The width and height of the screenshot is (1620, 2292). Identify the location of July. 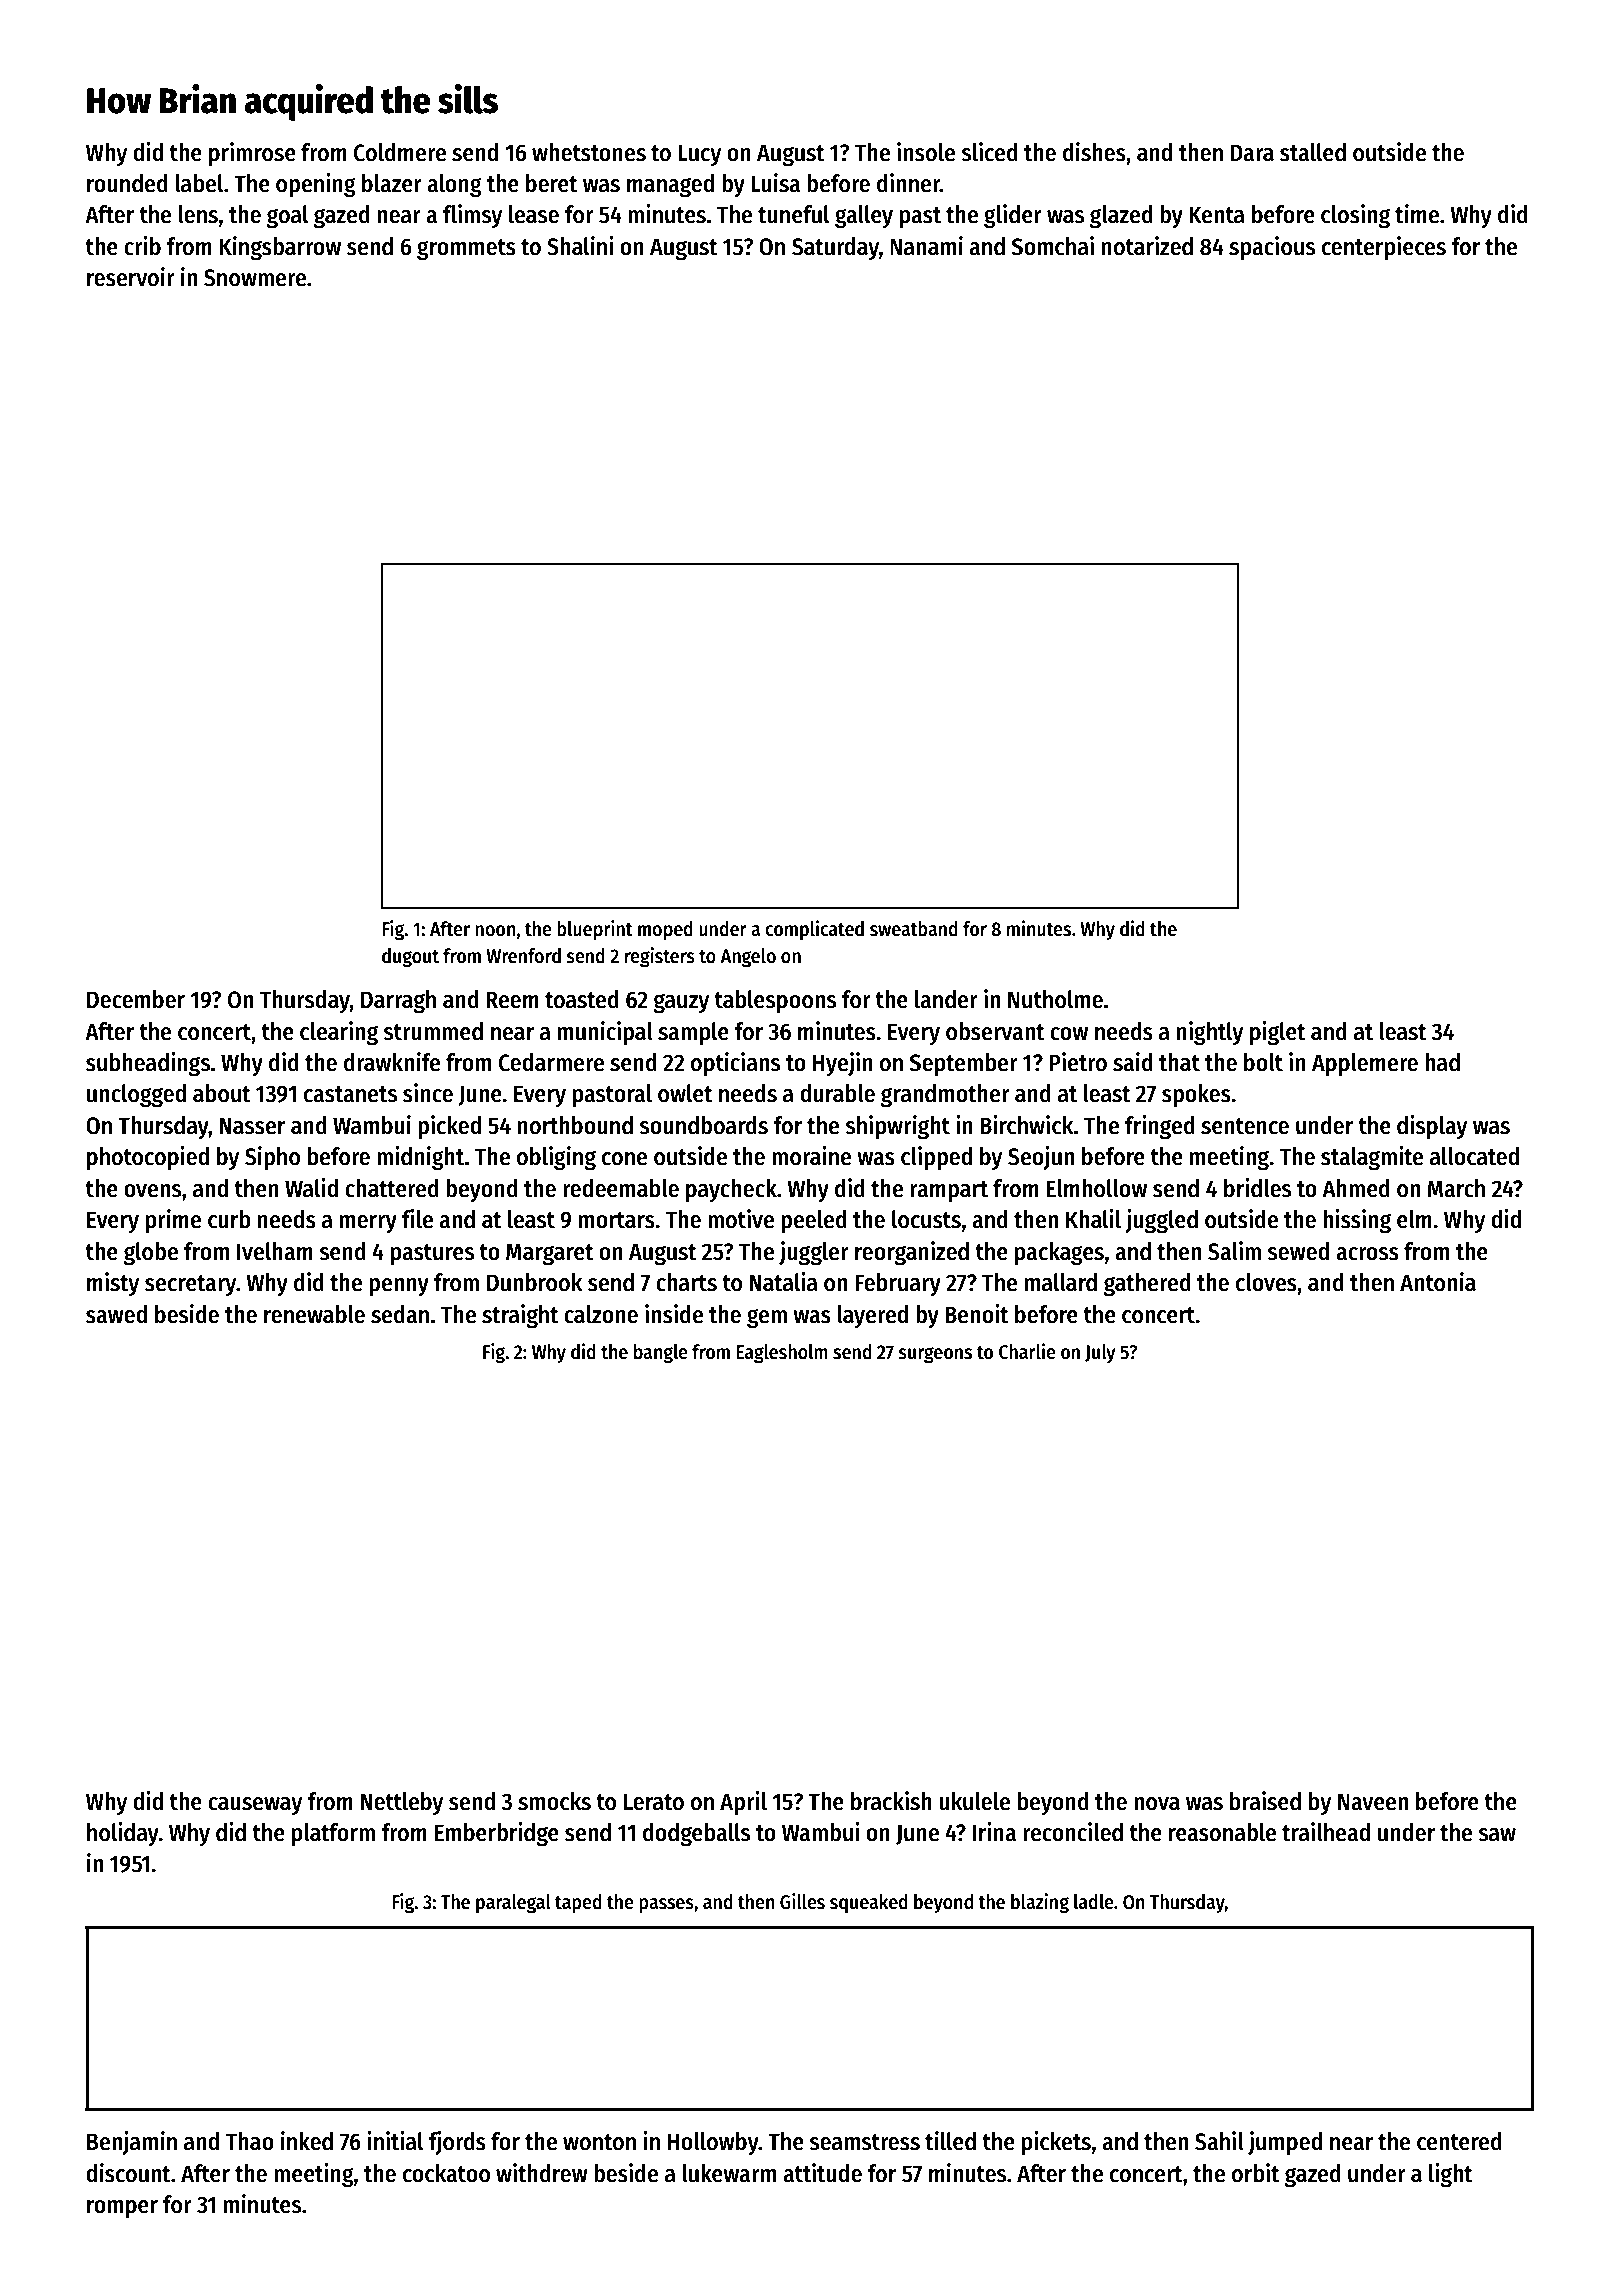
(1100, 1353).
